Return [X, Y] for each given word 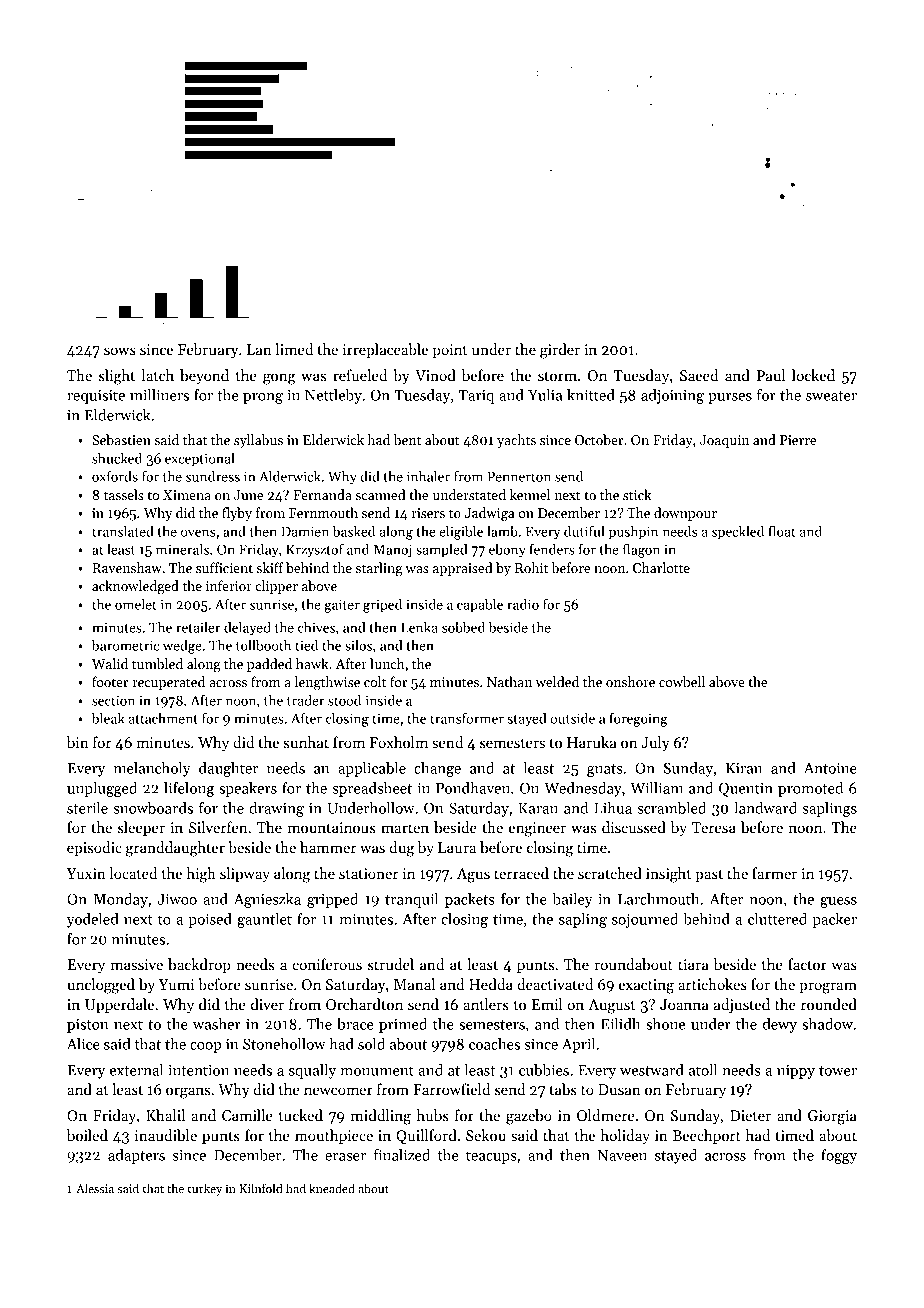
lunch [387, 663]
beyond [204, 376]
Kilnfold [261, 1188]
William [656, 788]
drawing [276, 809]
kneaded [332, 1188]
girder [560, 351]
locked [813, 375]
